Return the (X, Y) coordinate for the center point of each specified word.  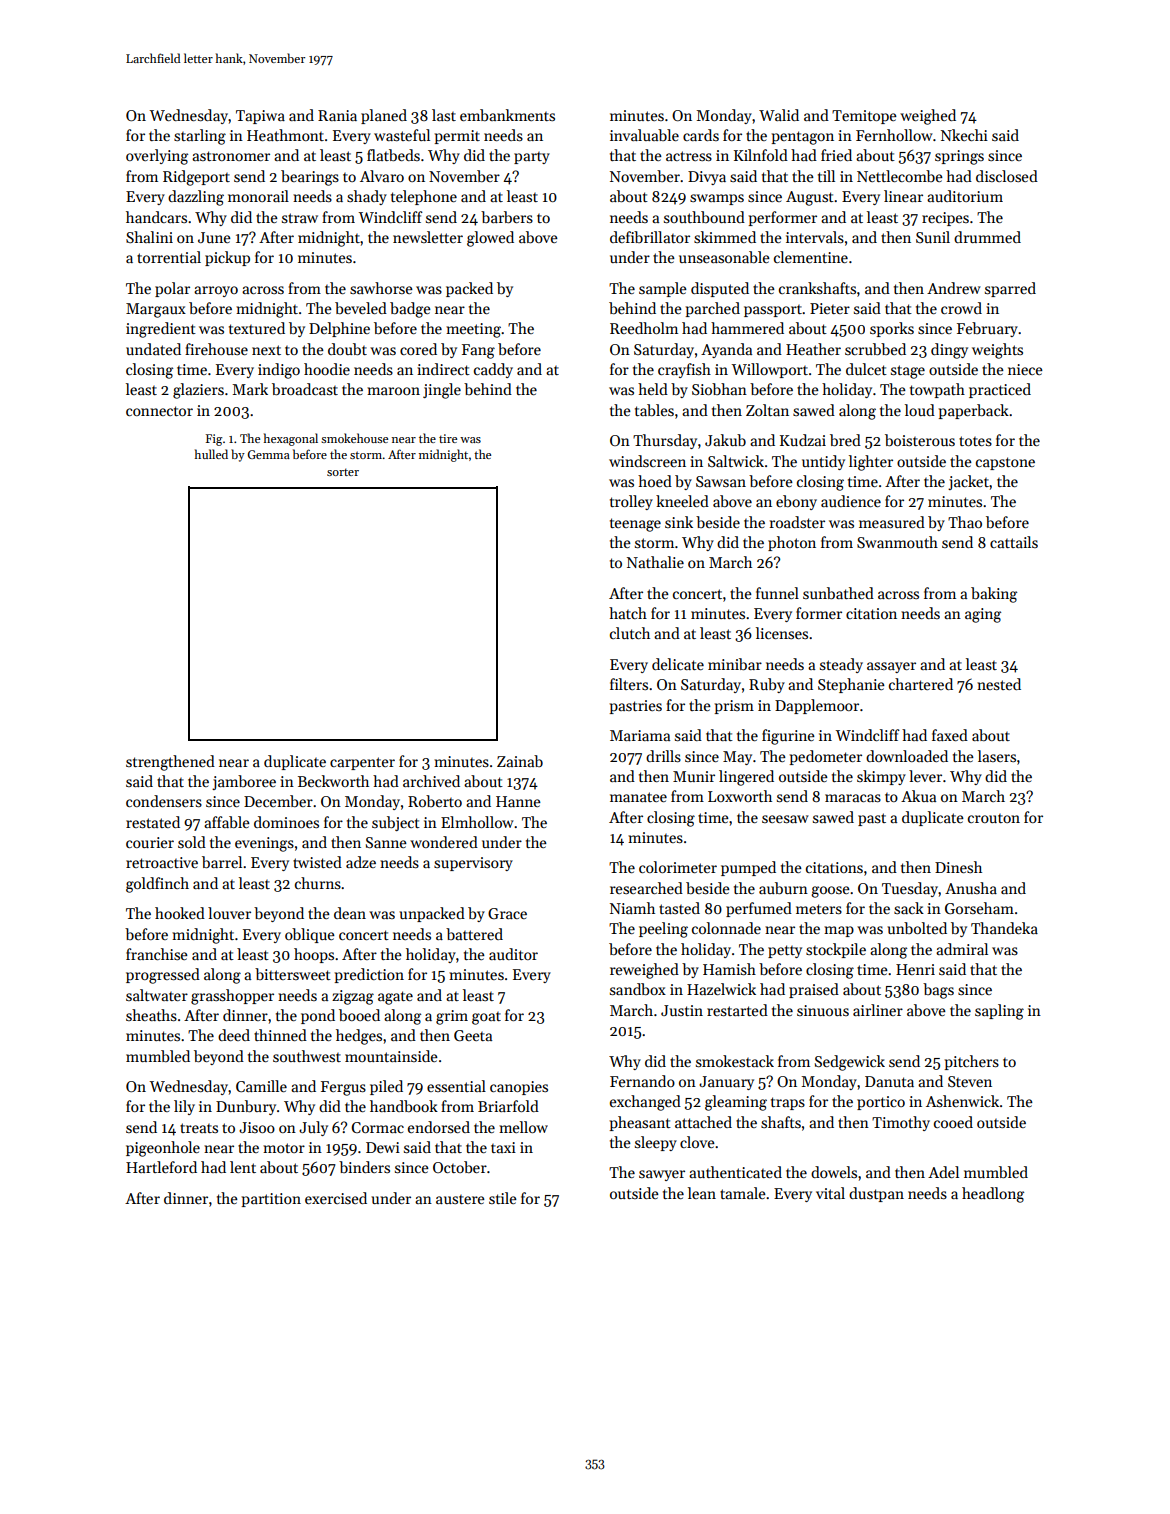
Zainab (520, 761)
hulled (211, 454)
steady (841, 665)
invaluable (644, 135)
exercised (336, 1198)
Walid (779, 115)
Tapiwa (260, 117)
